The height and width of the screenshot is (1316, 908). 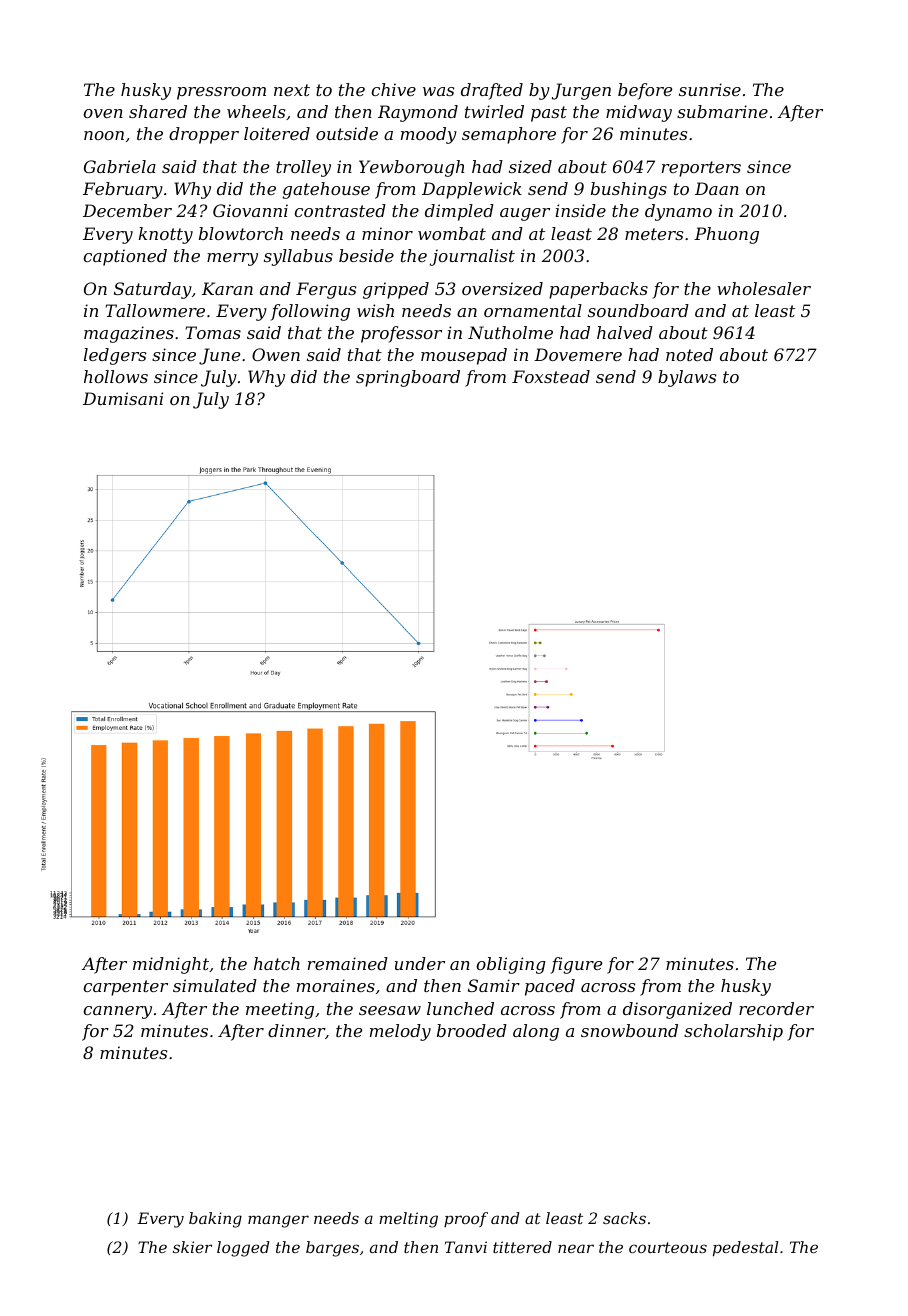 What do you see at coordinates (522, 1247) in the screenshot?
I see `tittered` at bounding box center [522, 1247].
